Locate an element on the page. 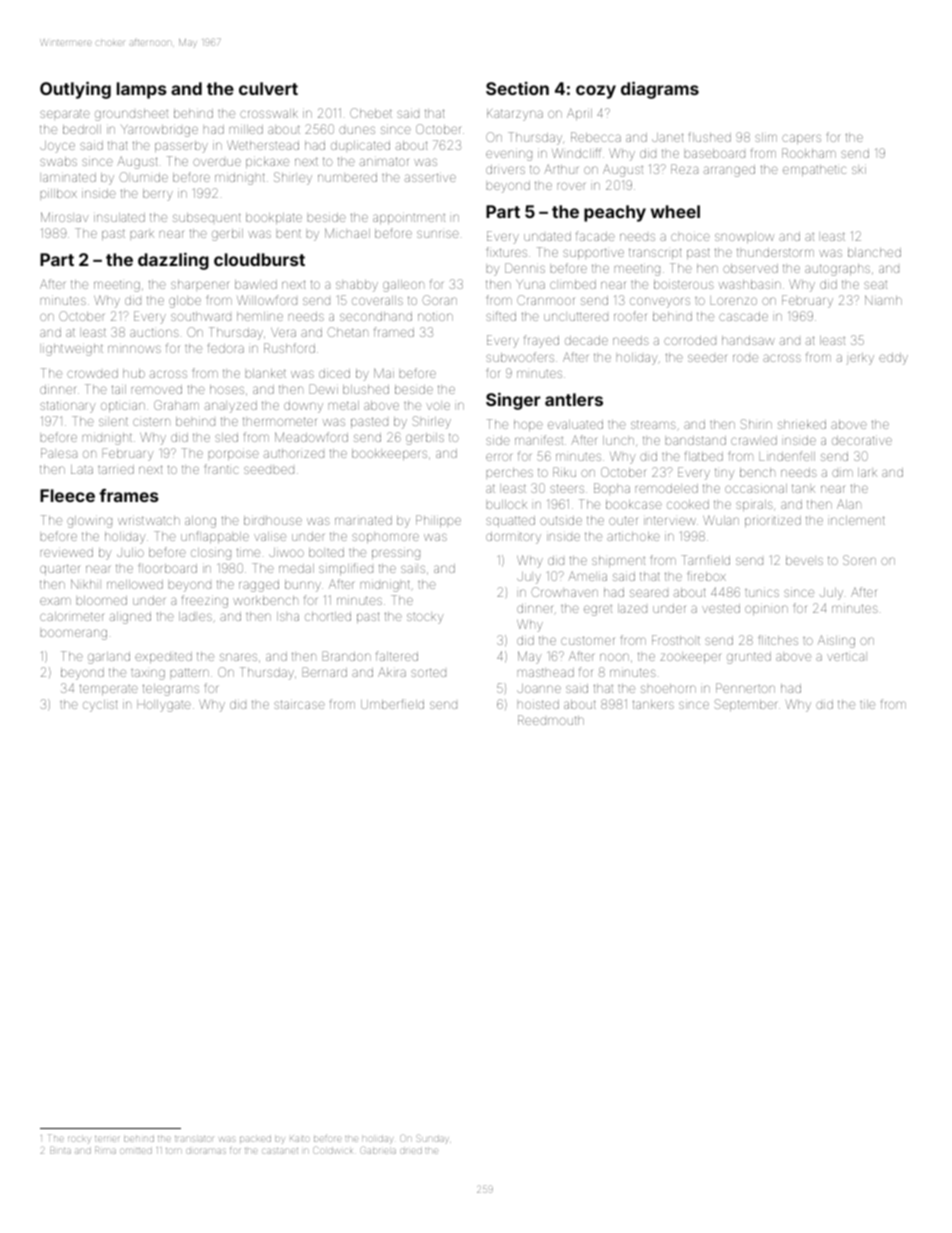  Section is located at coordinates (517, 88).
